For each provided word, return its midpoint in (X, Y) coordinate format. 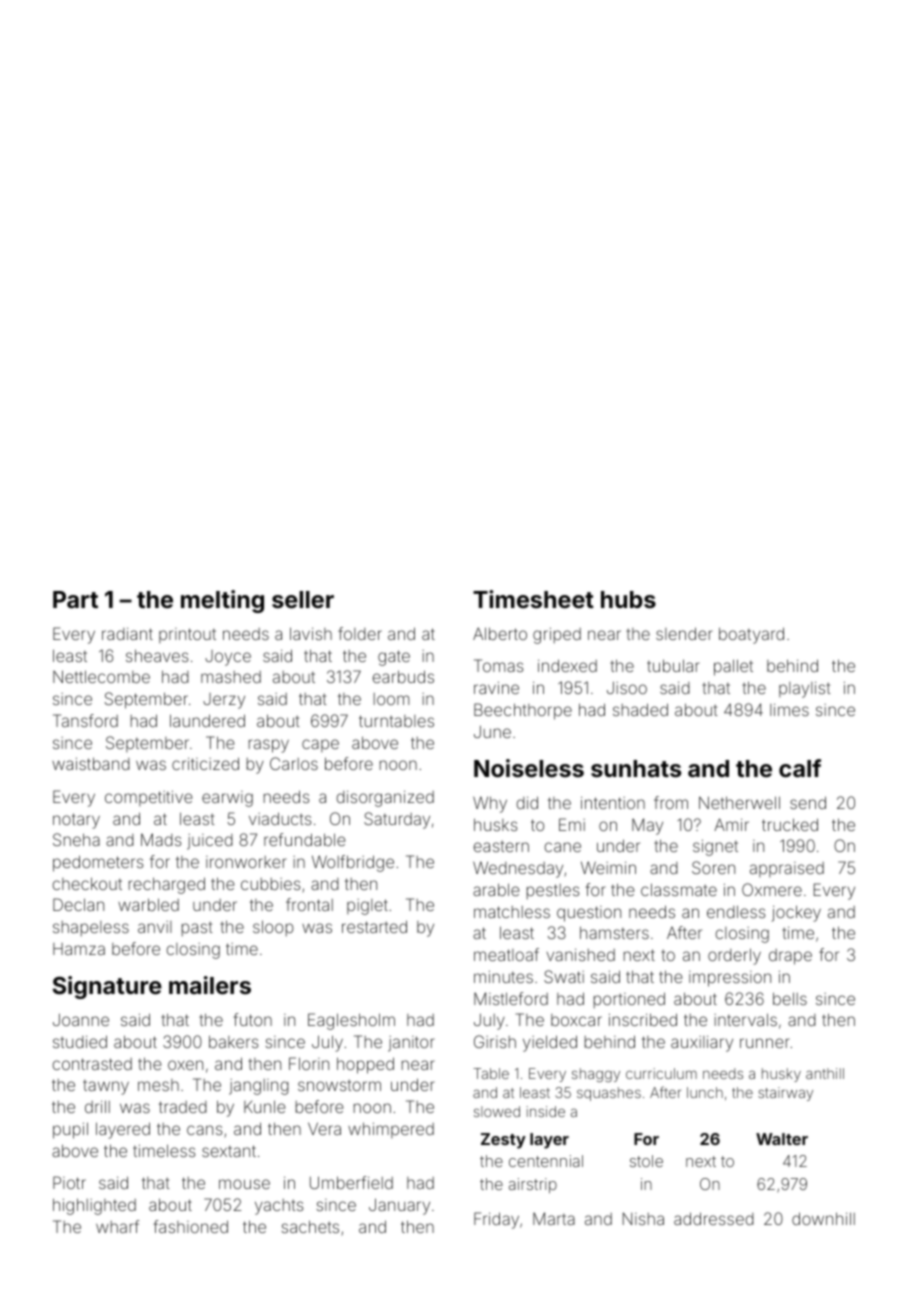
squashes (609, 1094)
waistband (91, 763)
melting (222, 601)
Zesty (503, 1141)
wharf (117, 1226)
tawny (106, 1087)
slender (684, 633)
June (492, 732)
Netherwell (739, 802)
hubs (628, 599)
